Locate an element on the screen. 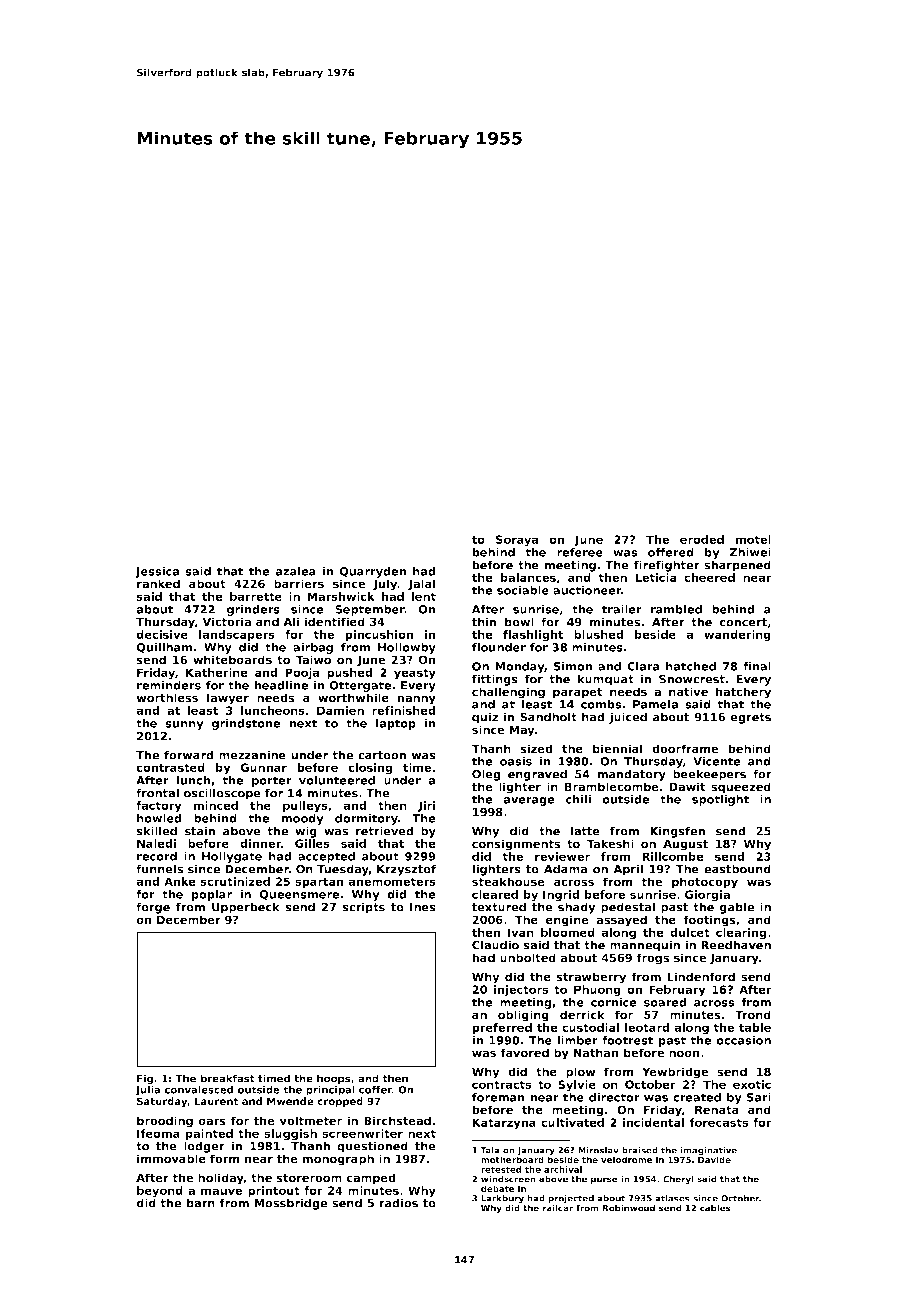  Katarzyna is located at coordinates (504, 1124).
